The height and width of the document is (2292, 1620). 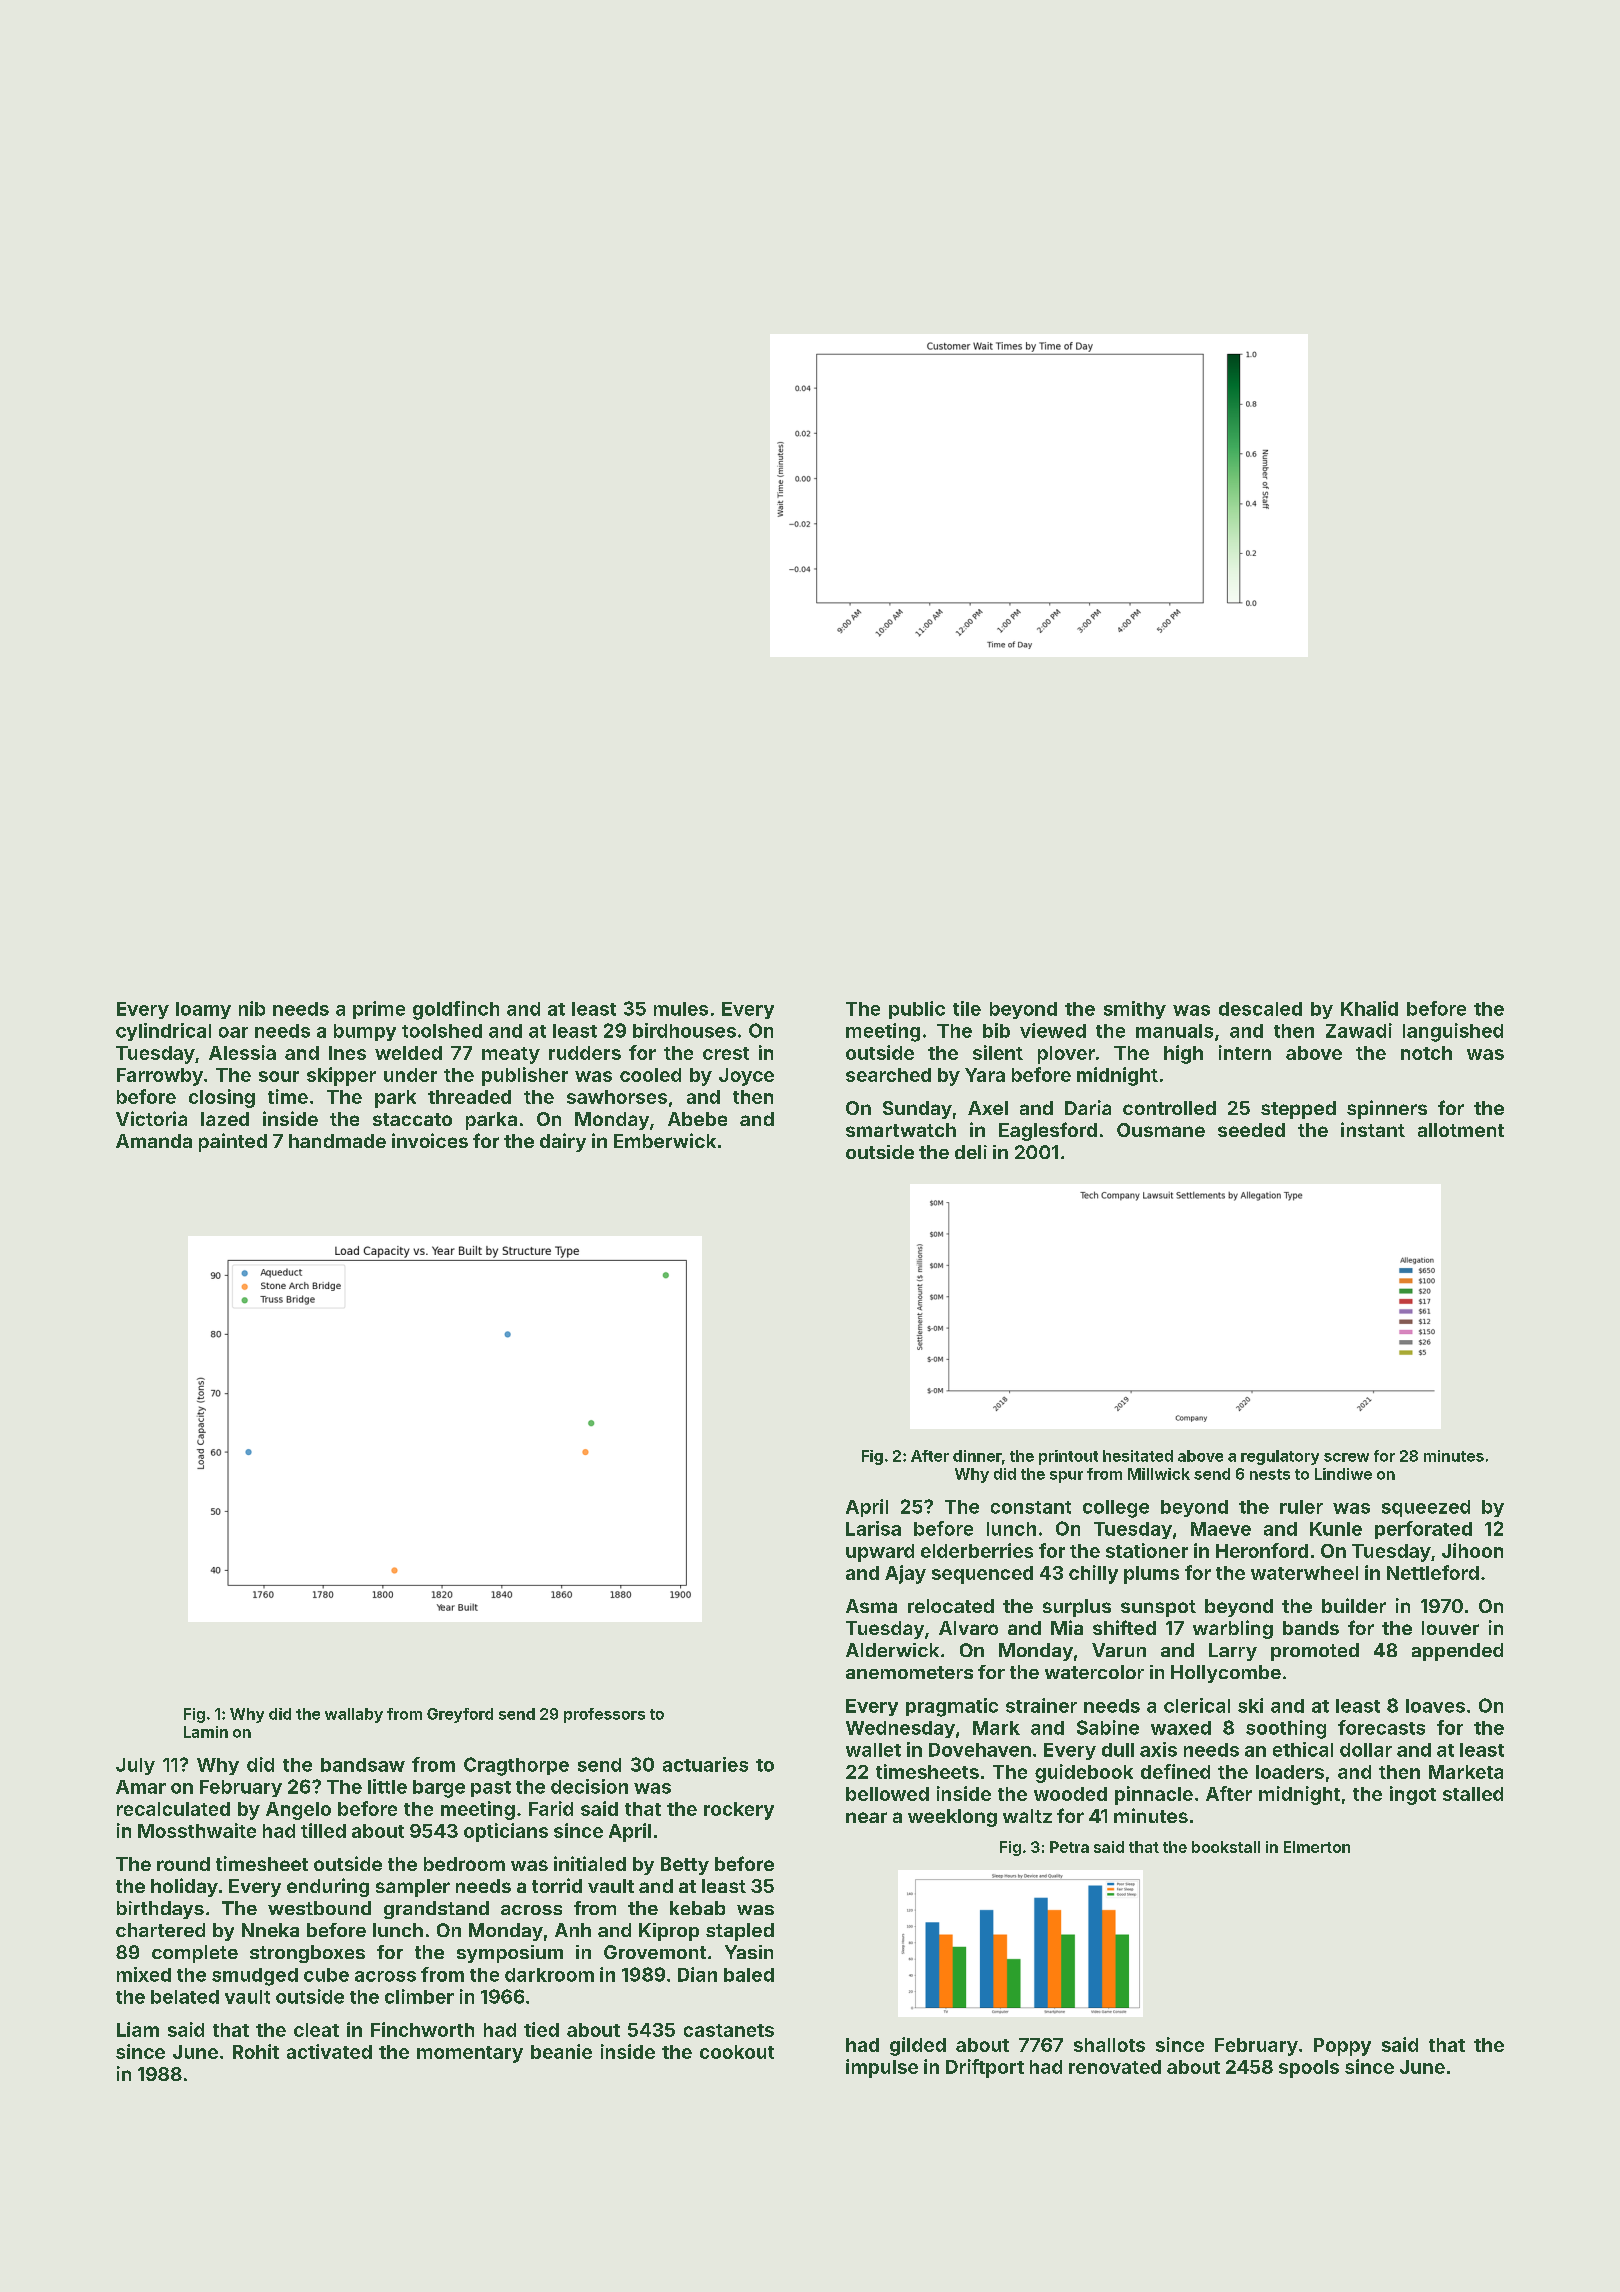 What do you see at coordinates (737, 2052) in the document?
I see `cookout` at bounding box center [737, 2052].
